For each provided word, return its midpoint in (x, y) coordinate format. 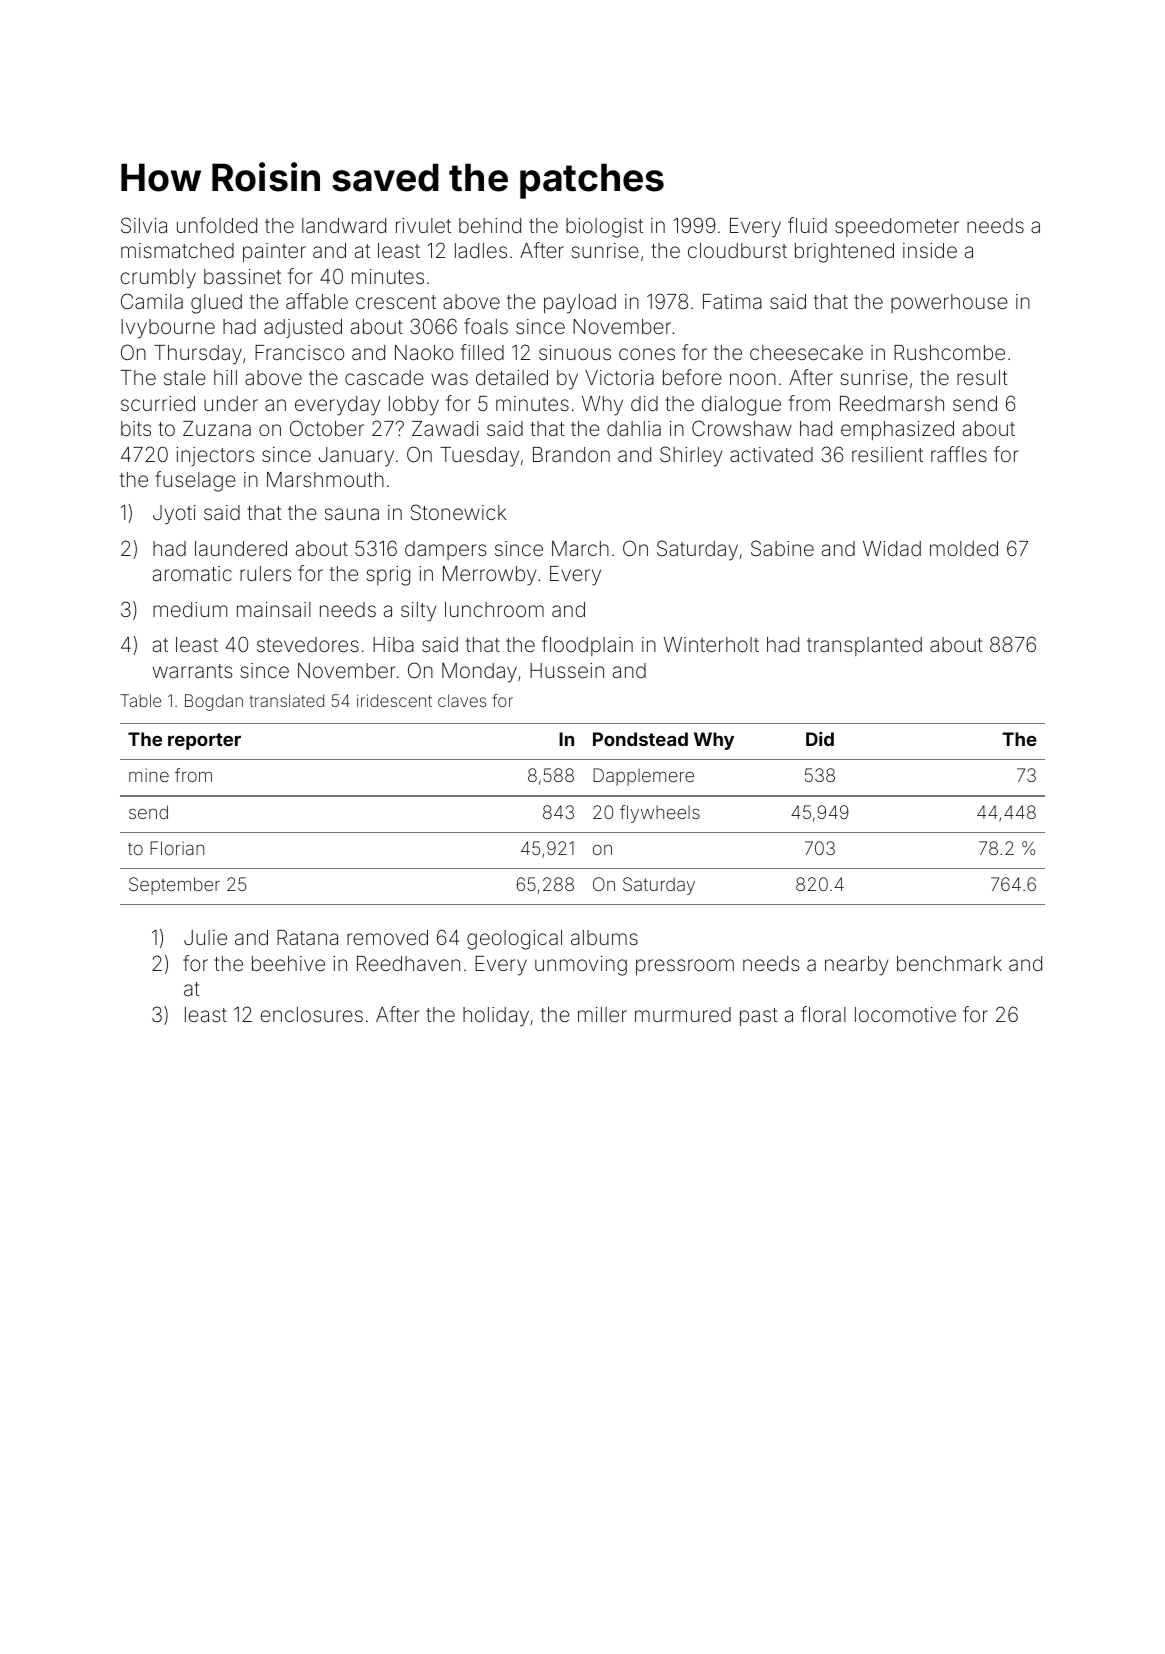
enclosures (311, 1014)
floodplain (587, 646)
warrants (192, 671)
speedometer (897, 227)
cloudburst (737, 250)
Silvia (144, 225)
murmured (683, 1014)
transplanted (864, 646)
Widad (892, 548)
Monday (479, 673)
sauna (351, 514)
